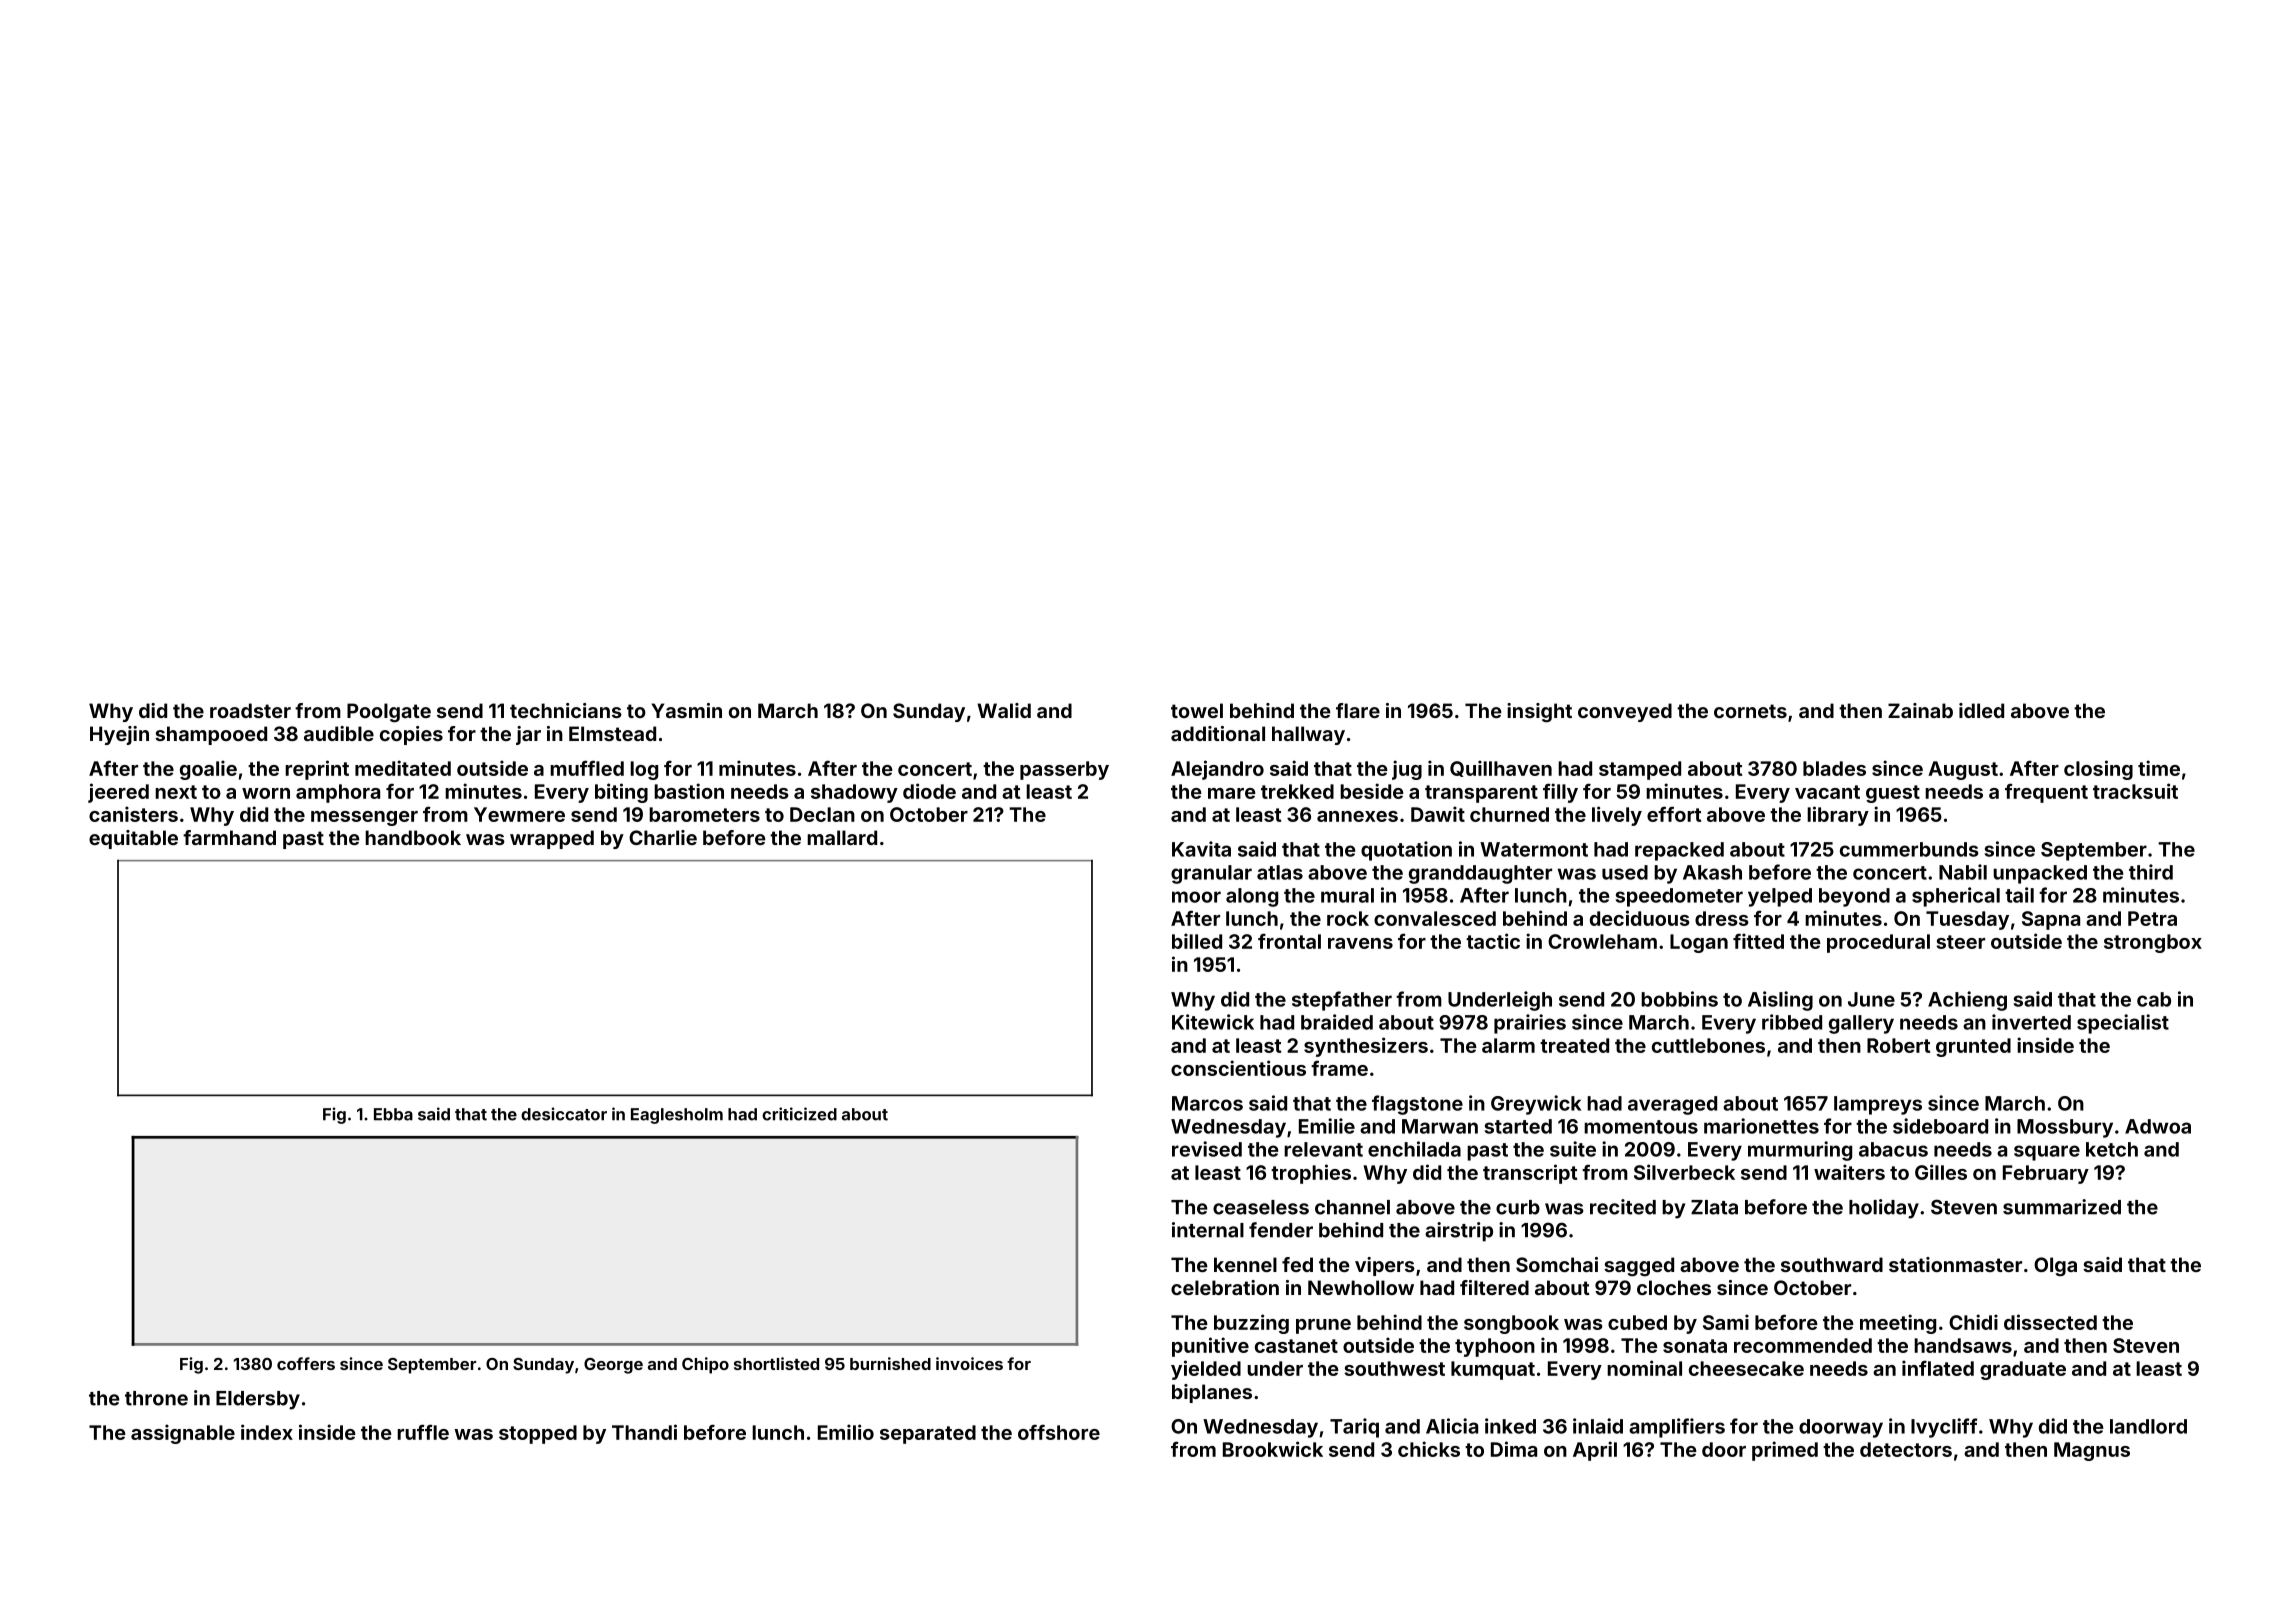 The image size is (2292, 1620). What do you see at coordinates (566, 710) in the screenshot?
I see `technicians` at bounding box center [566, 710].
